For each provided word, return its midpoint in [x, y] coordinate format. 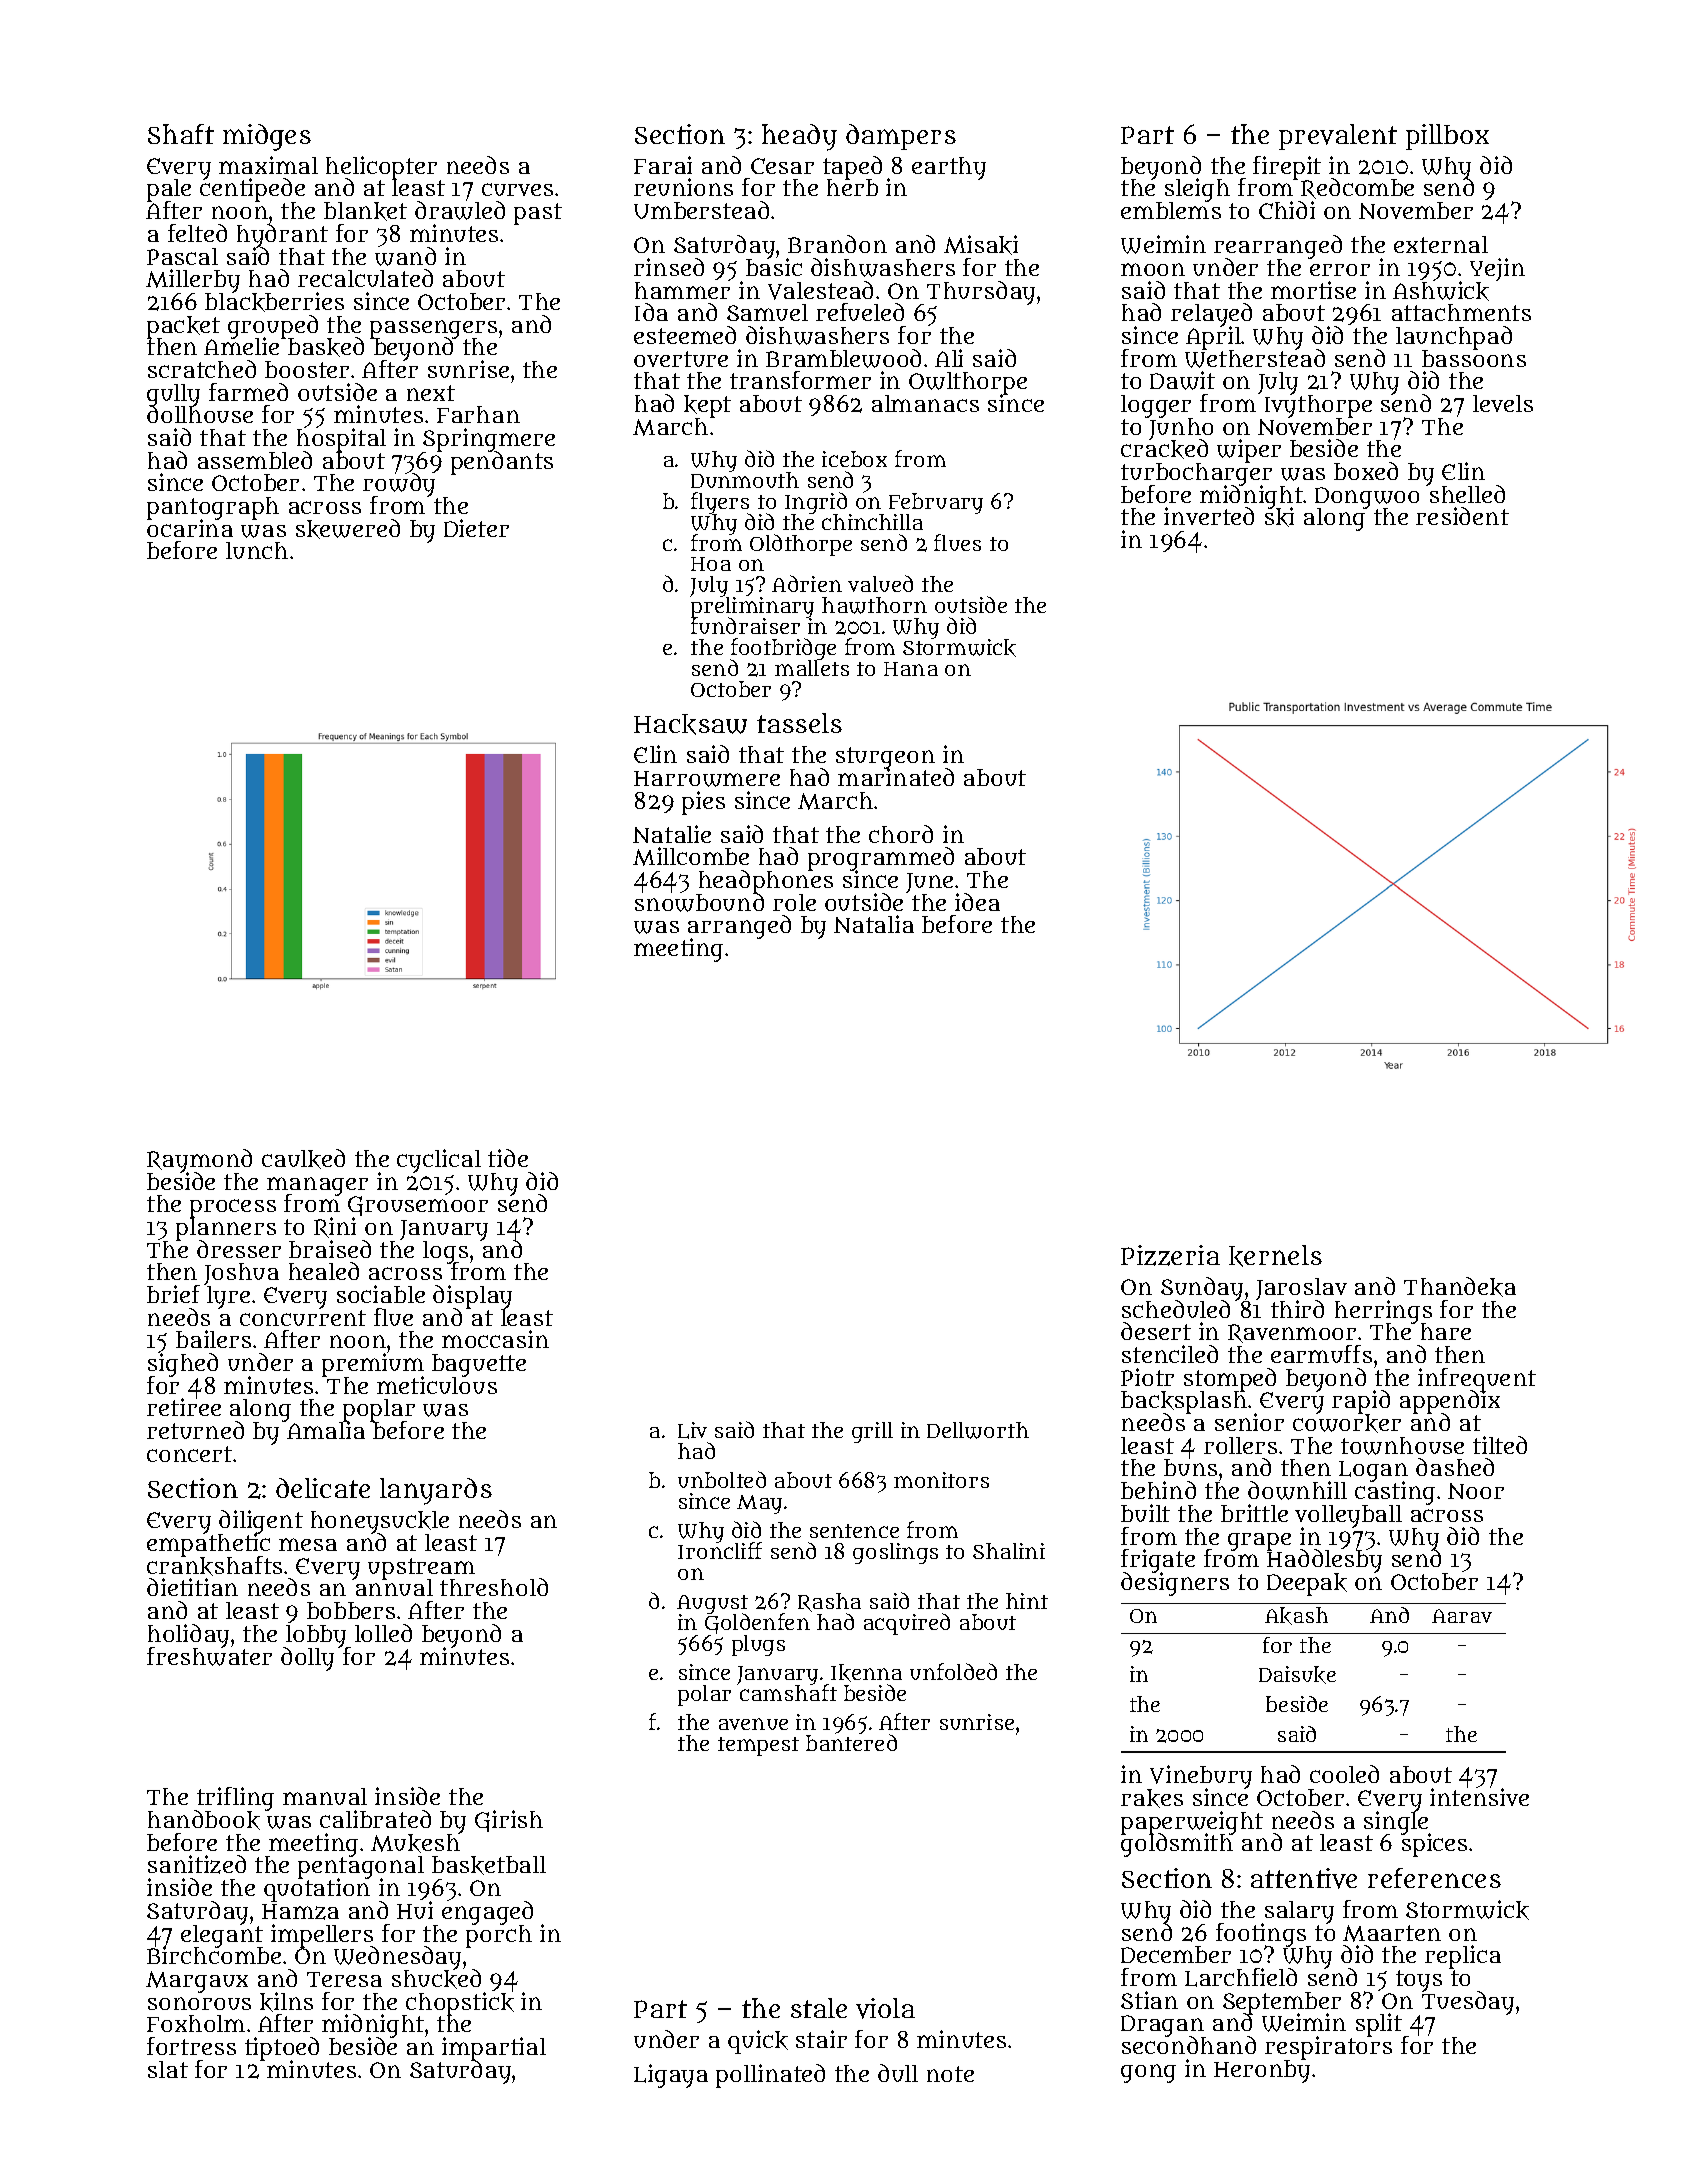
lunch [257, 550]
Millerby [193, 281]
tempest [758, 1746]
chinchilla [872, 522]
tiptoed [282, 2049]
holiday [188, 1636]
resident [1462, 516]
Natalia [874, 924]
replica [1463, 1957]
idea [977, 902]
